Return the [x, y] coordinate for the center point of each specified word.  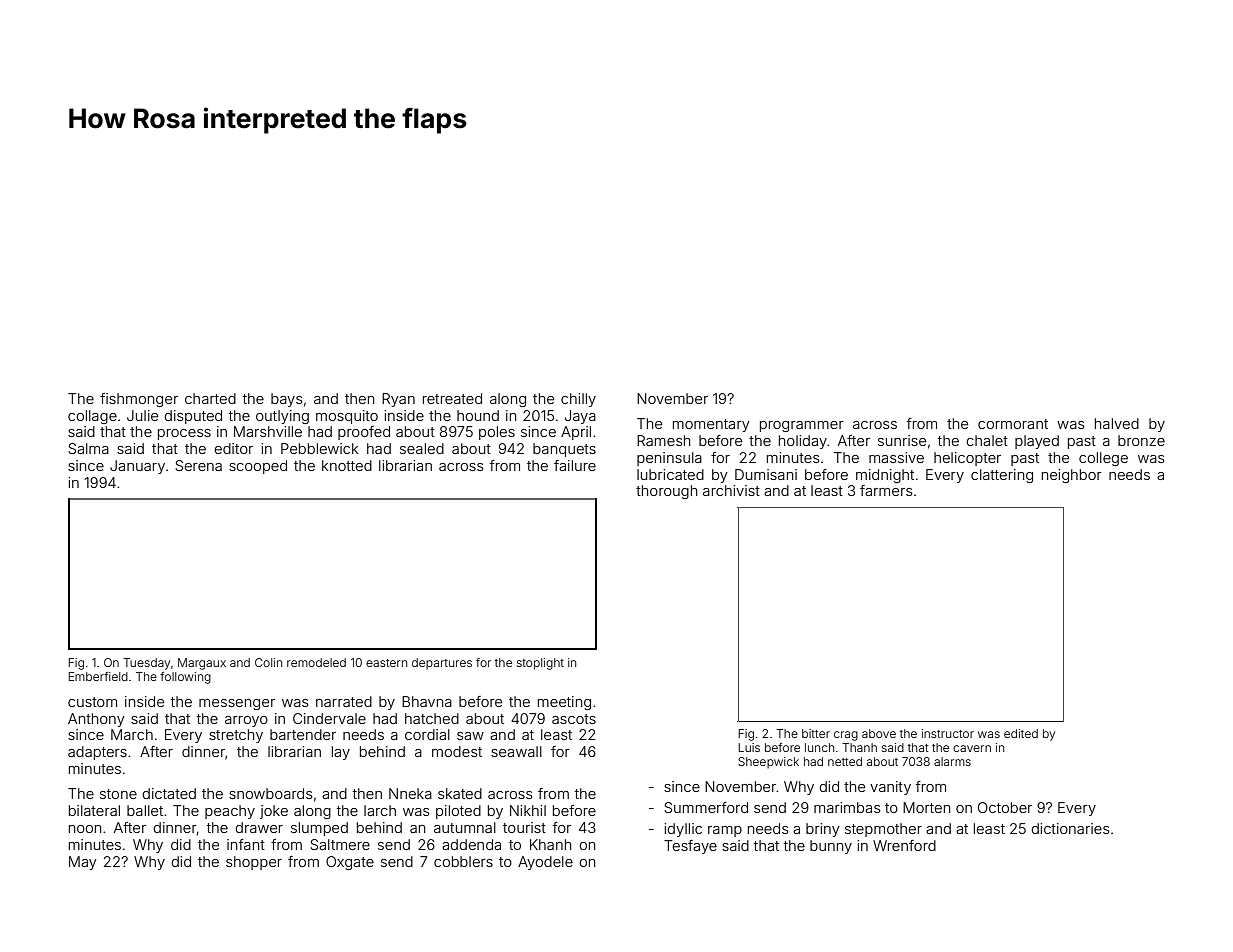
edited [1021, 733]
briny [823, 830]
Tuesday [146, 664]
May [83, 863]
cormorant [1013, 424]
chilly [578, 400]
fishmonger [139, 400]
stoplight [540, 664]
